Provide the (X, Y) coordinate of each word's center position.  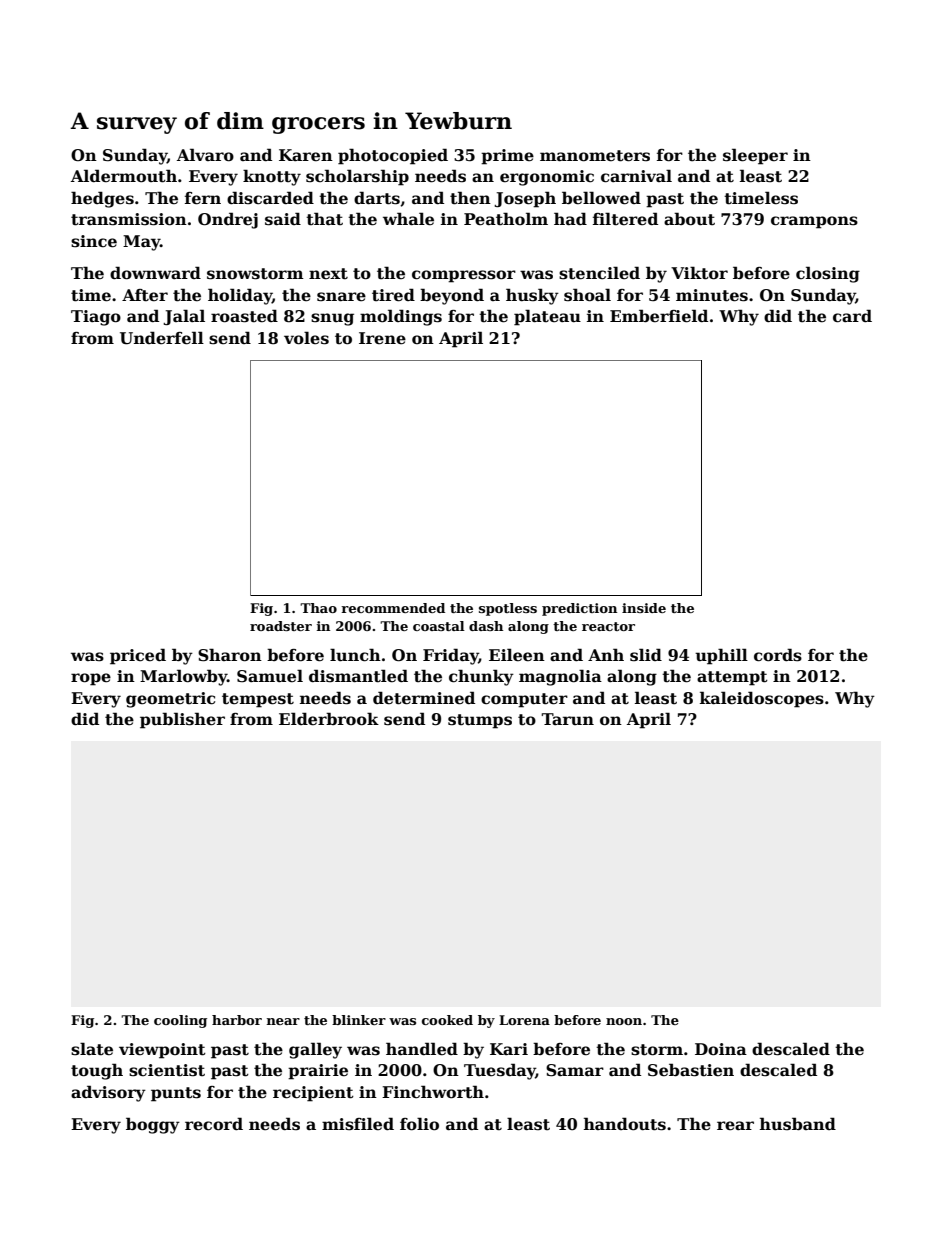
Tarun (567, 719)
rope (91, 679)
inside (644, 608)
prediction (579, 609)
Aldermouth (124, 176)
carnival (636, 176)
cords (778, 655)
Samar (575, 1070)
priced (138, 656)
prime (507, 157)
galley (315, 1050)
